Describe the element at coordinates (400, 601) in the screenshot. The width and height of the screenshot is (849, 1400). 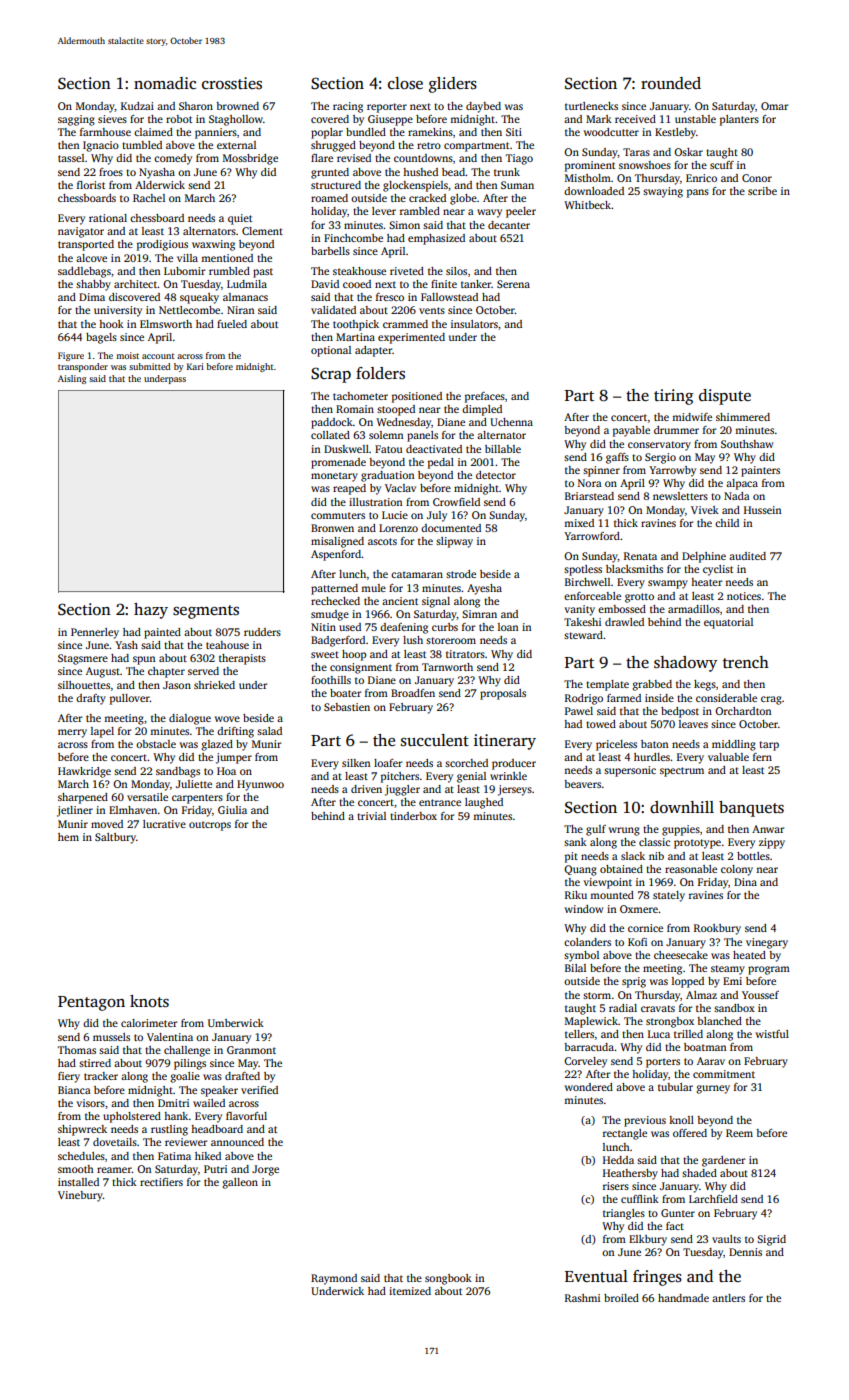
I see `ancient` at that location.
